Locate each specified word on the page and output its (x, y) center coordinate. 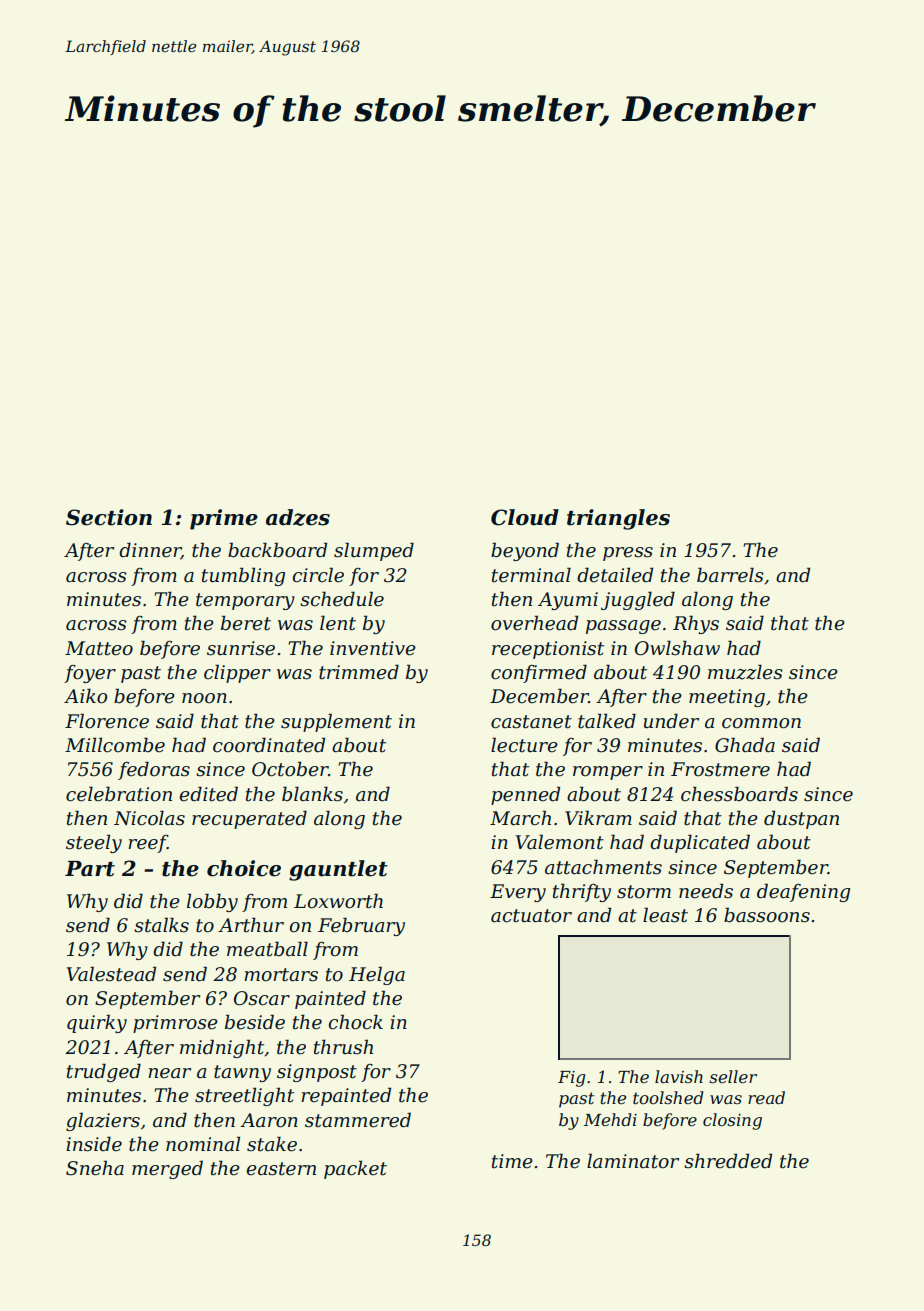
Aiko (85, 696)
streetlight (244, 1096)
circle (318, 575)
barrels (730, 575)
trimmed (359, 672)
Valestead (111, 974)
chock (356, 1022)
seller (733, 1076)
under (671, 721)
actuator (531, 916)
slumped (374, 551)
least (665, 915)
